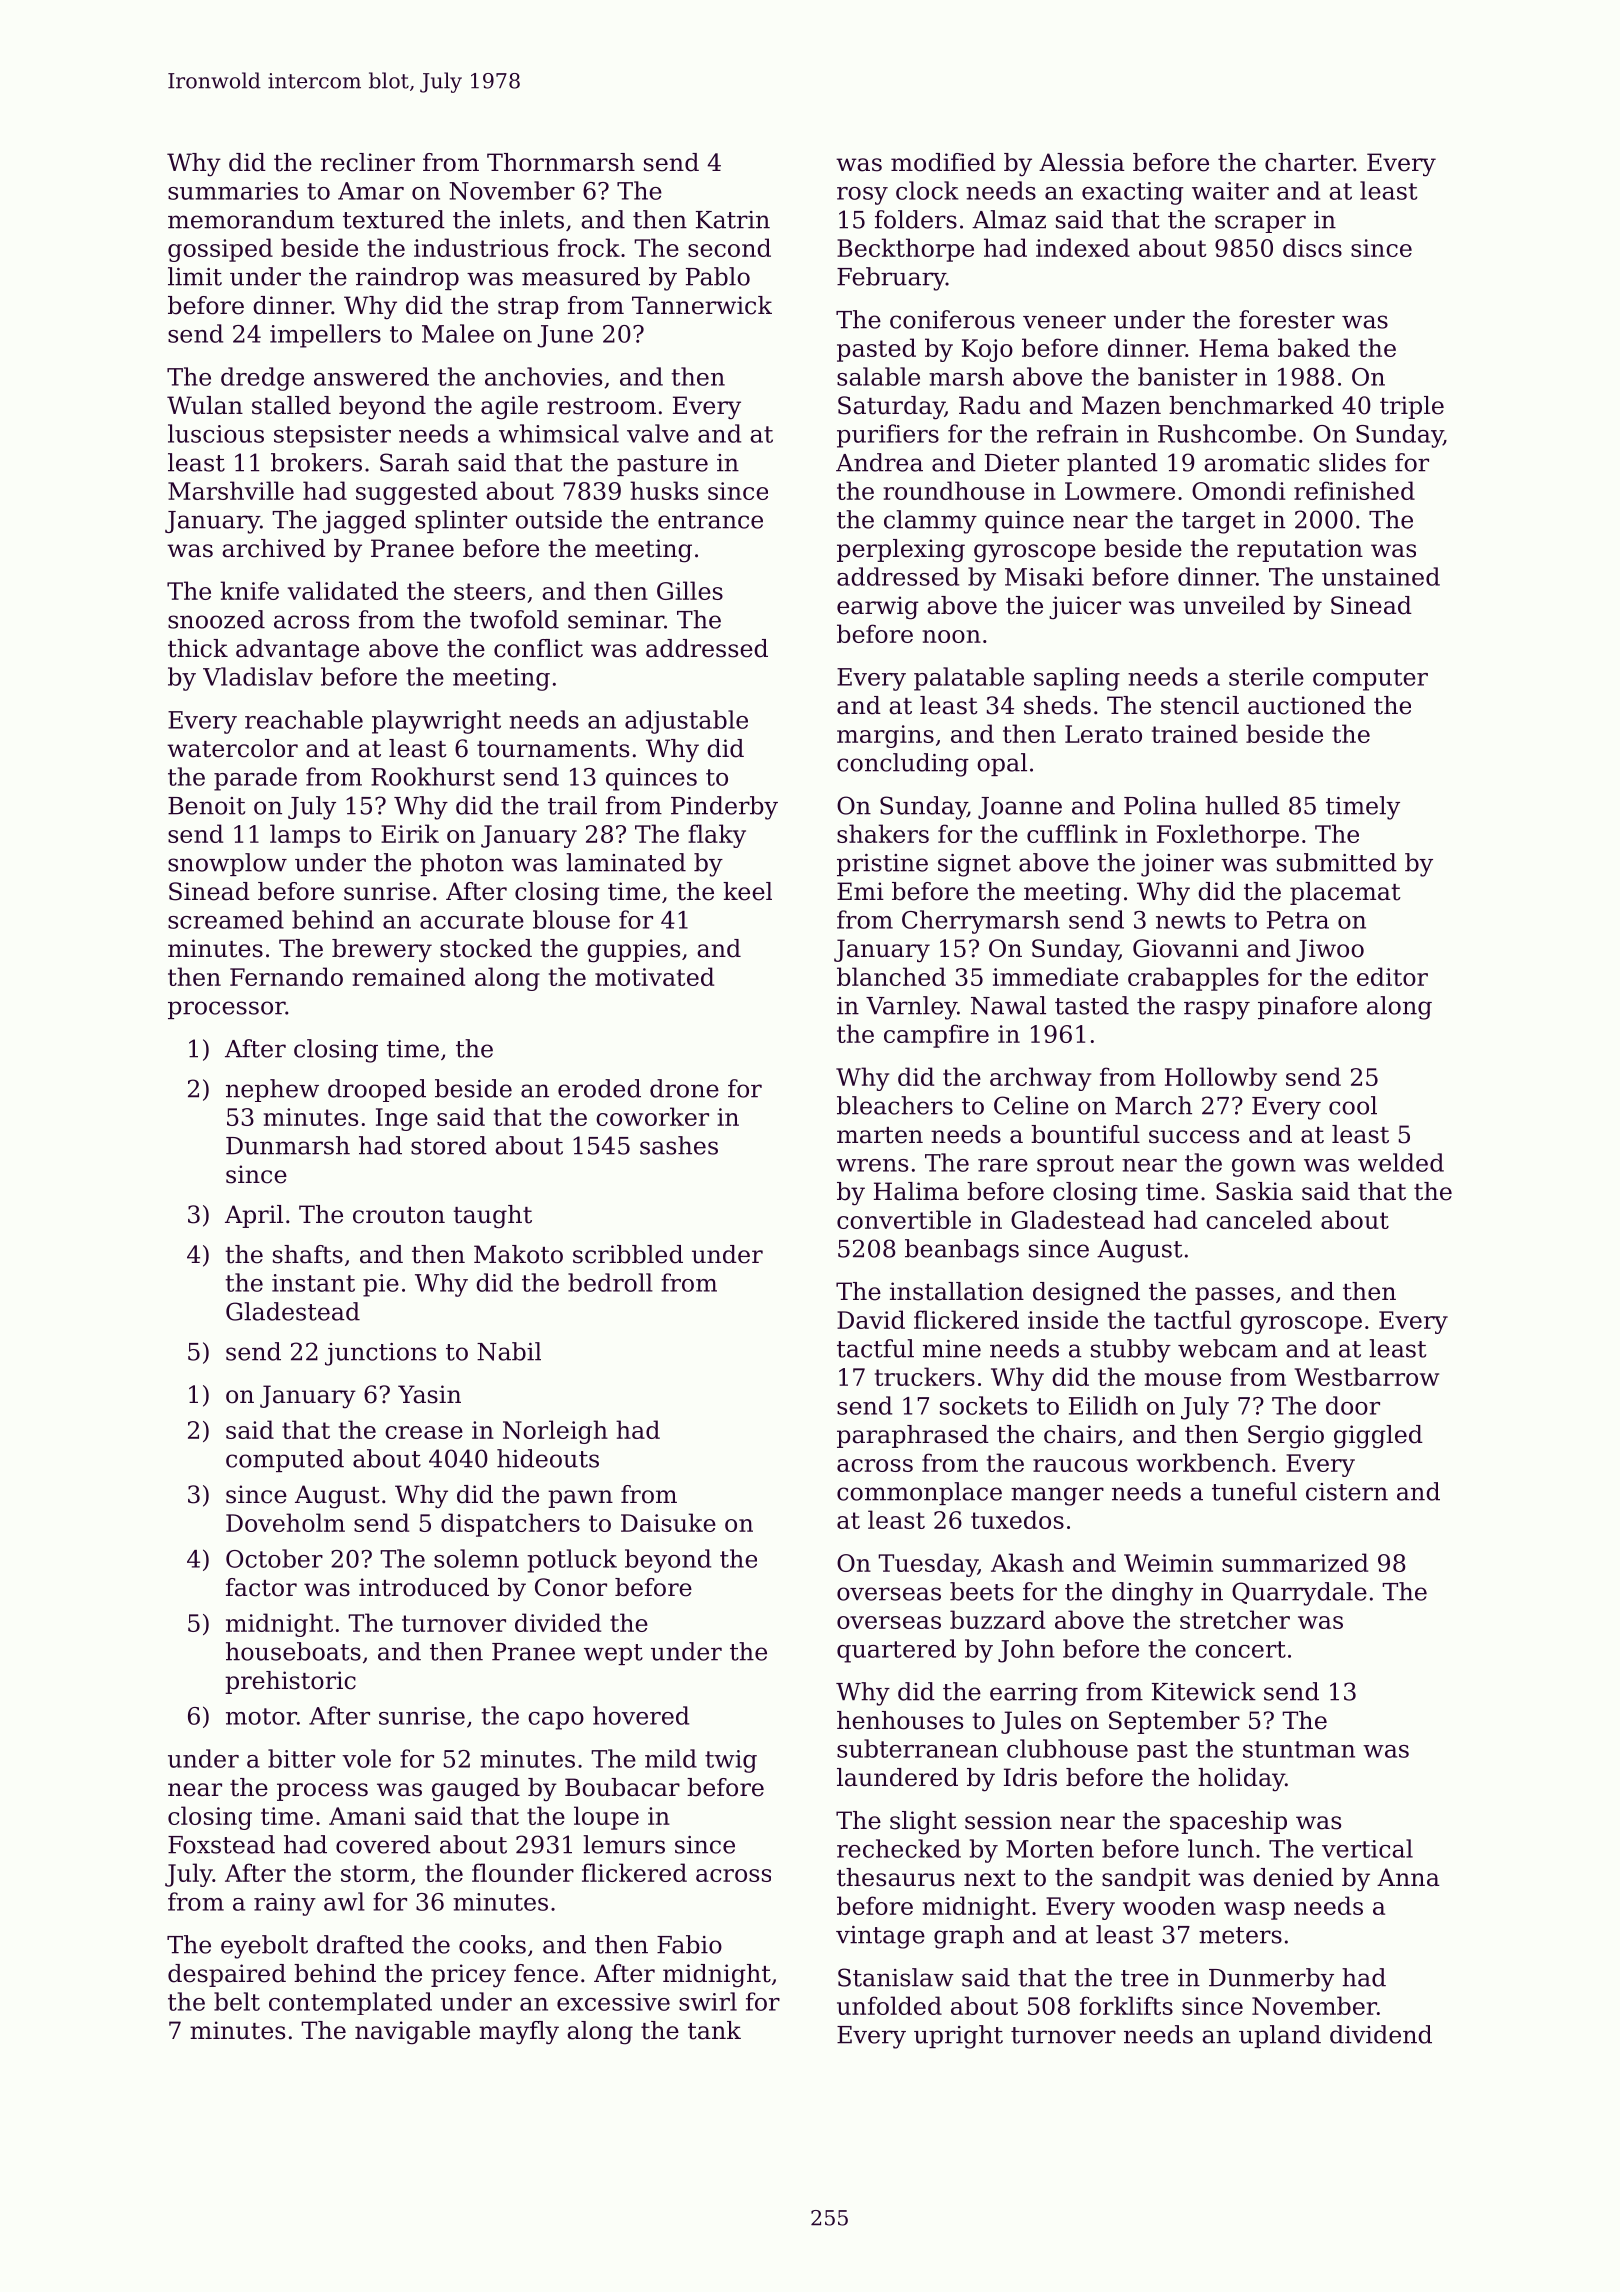  Describe the element at coordinates (733, 220) in the screenshot. I see `Katrin` at that location.
